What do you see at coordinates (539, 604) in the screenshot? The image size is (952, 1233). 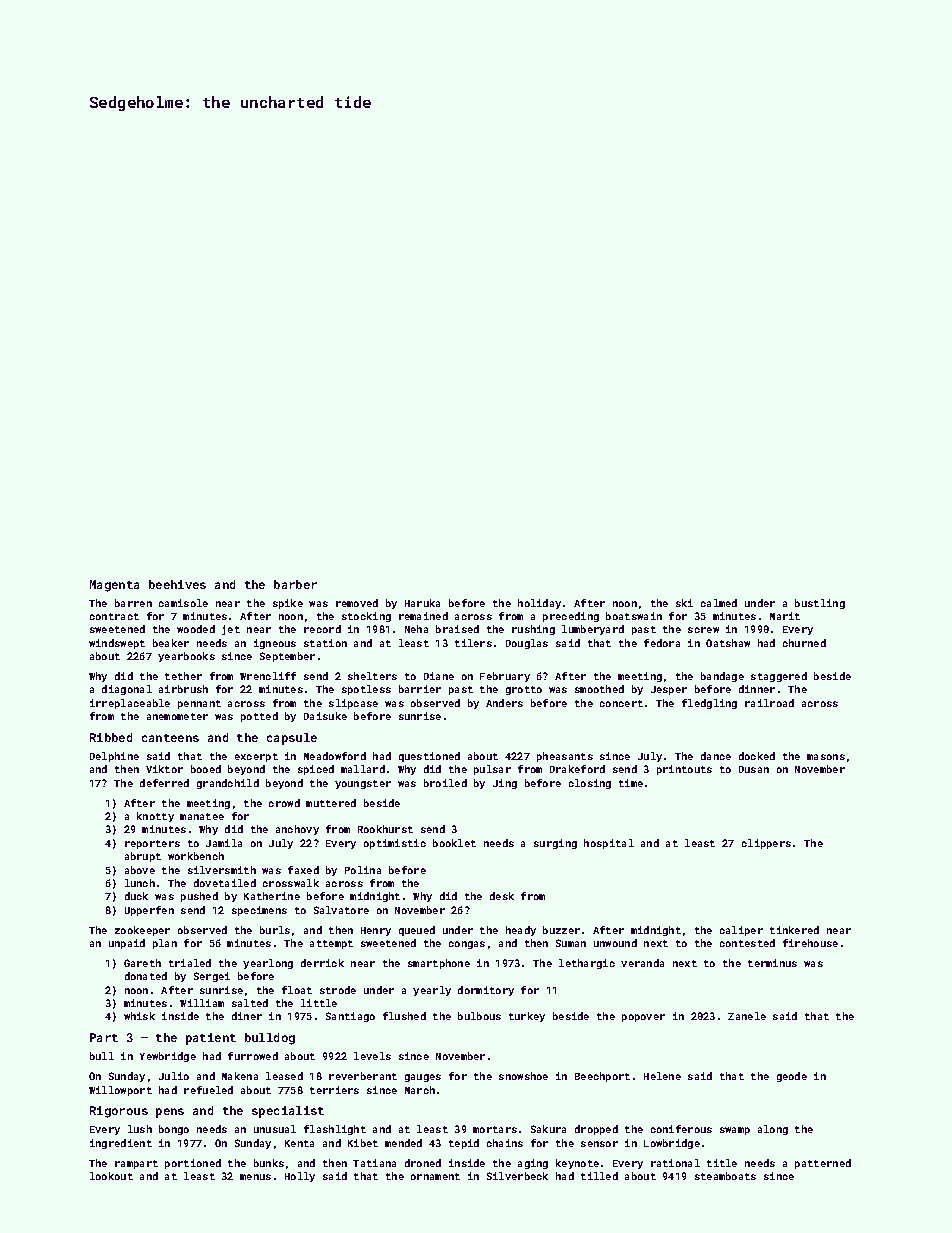 I see `holiday` at bounding box center [539, 604].
